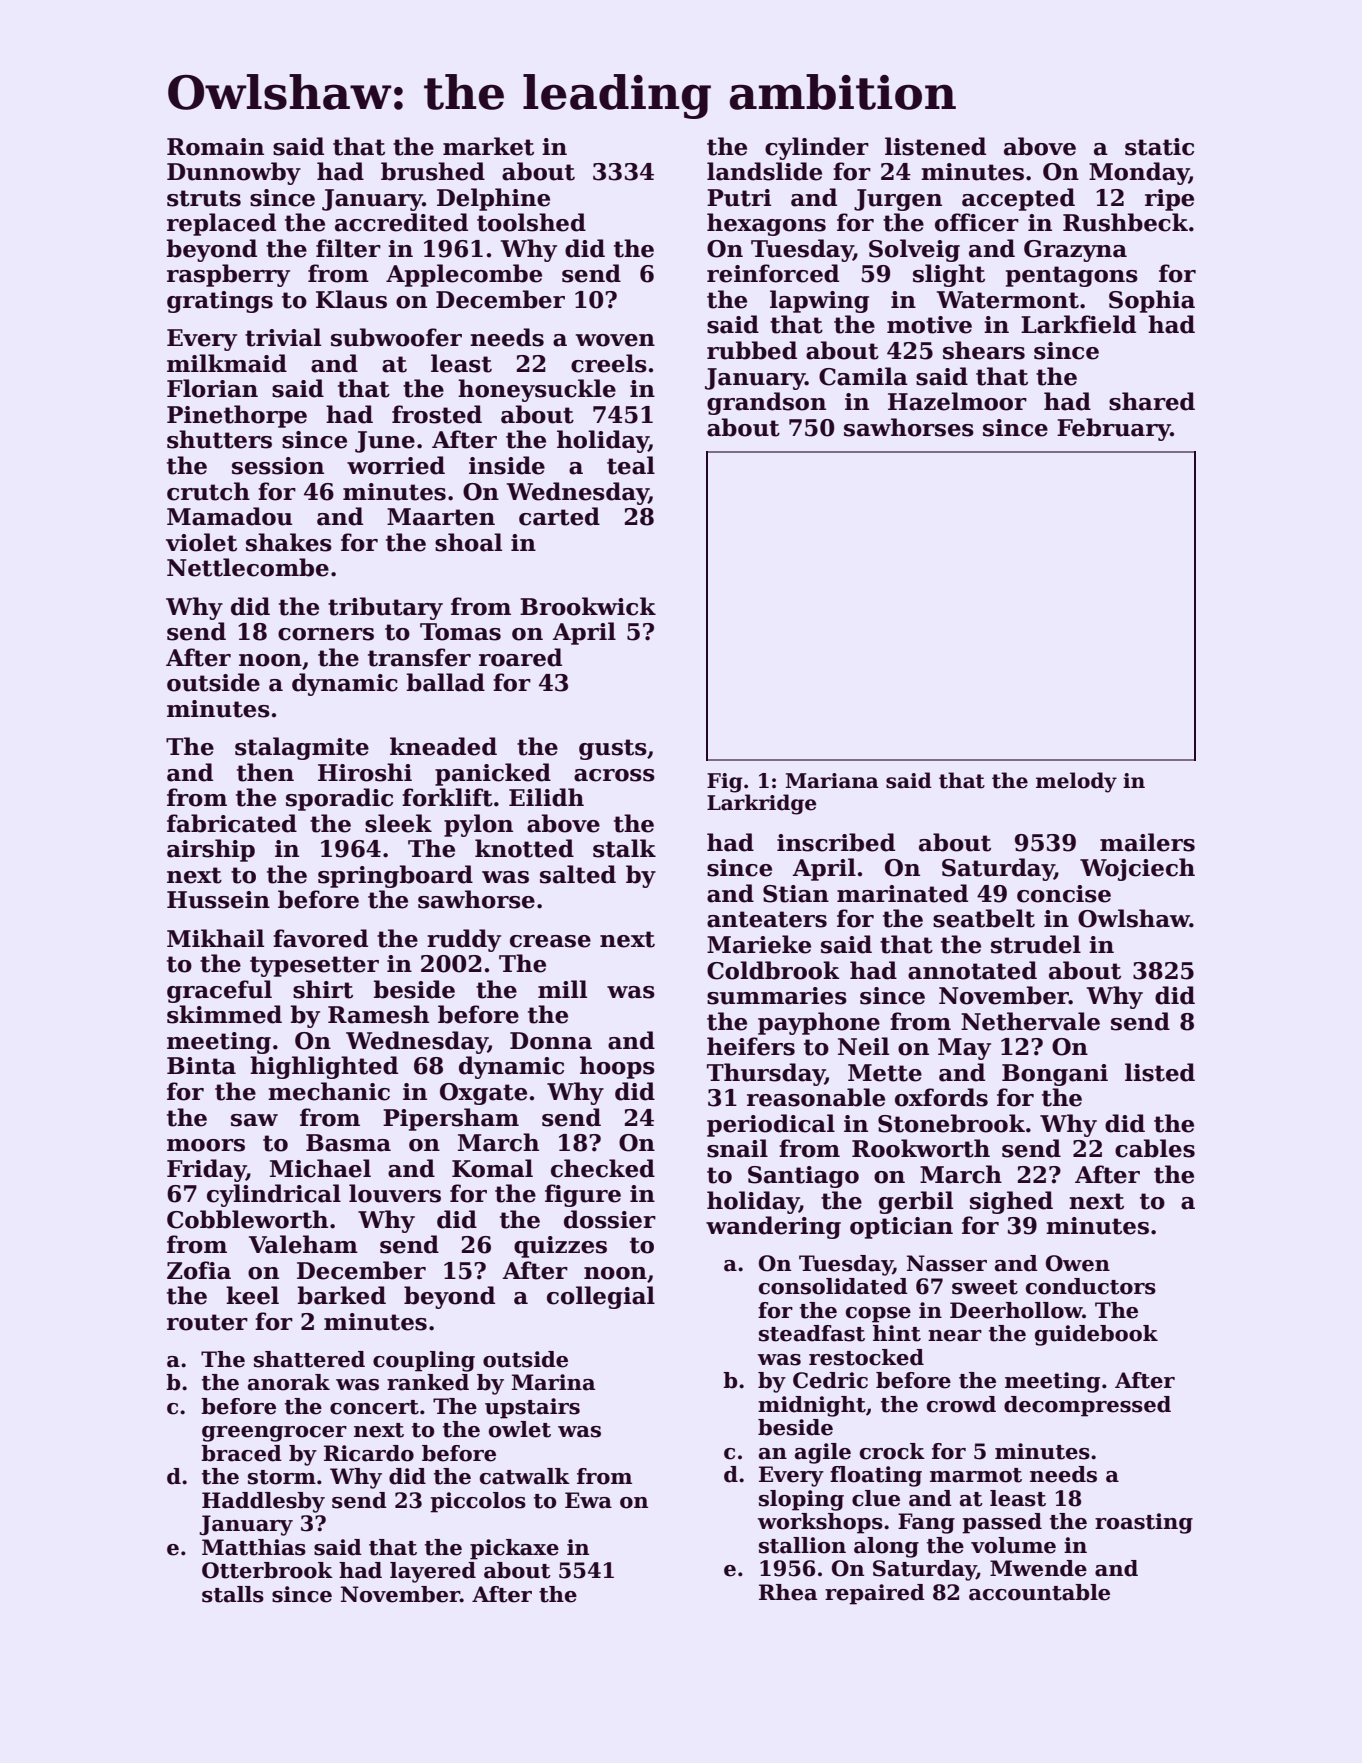  I want to click on June, so click(385, 442).
